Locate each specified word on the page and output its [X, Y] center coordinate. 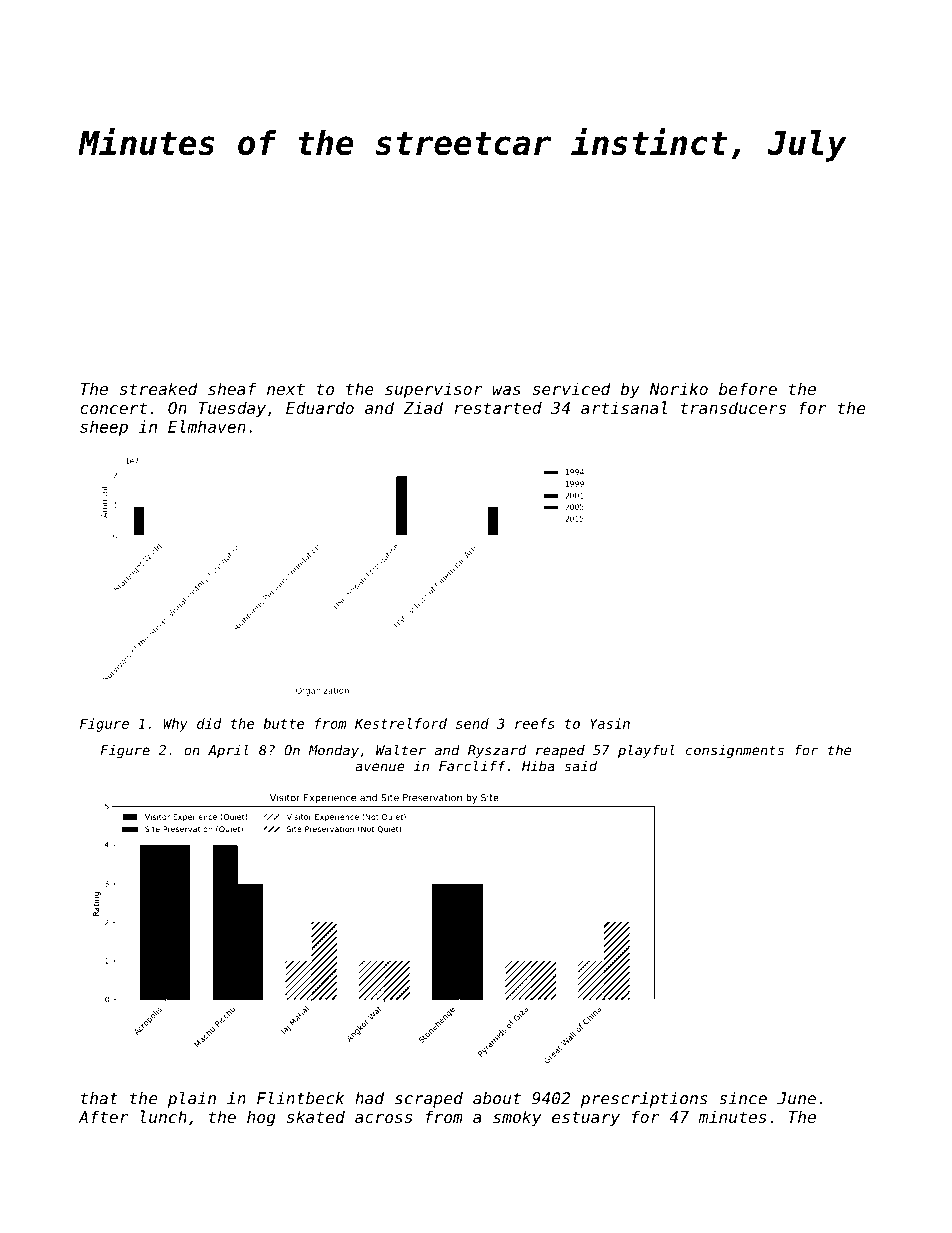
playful [646, 751]
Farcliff [472, 766]
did [209, 723]
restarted [498, 407]
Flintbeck [300, 1098]
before [748, 388]
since [743, 1098]
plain [192, 1099]
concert [113, 408]
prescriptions [644, 1100]
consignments [735, 751]
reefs [535, 723]
